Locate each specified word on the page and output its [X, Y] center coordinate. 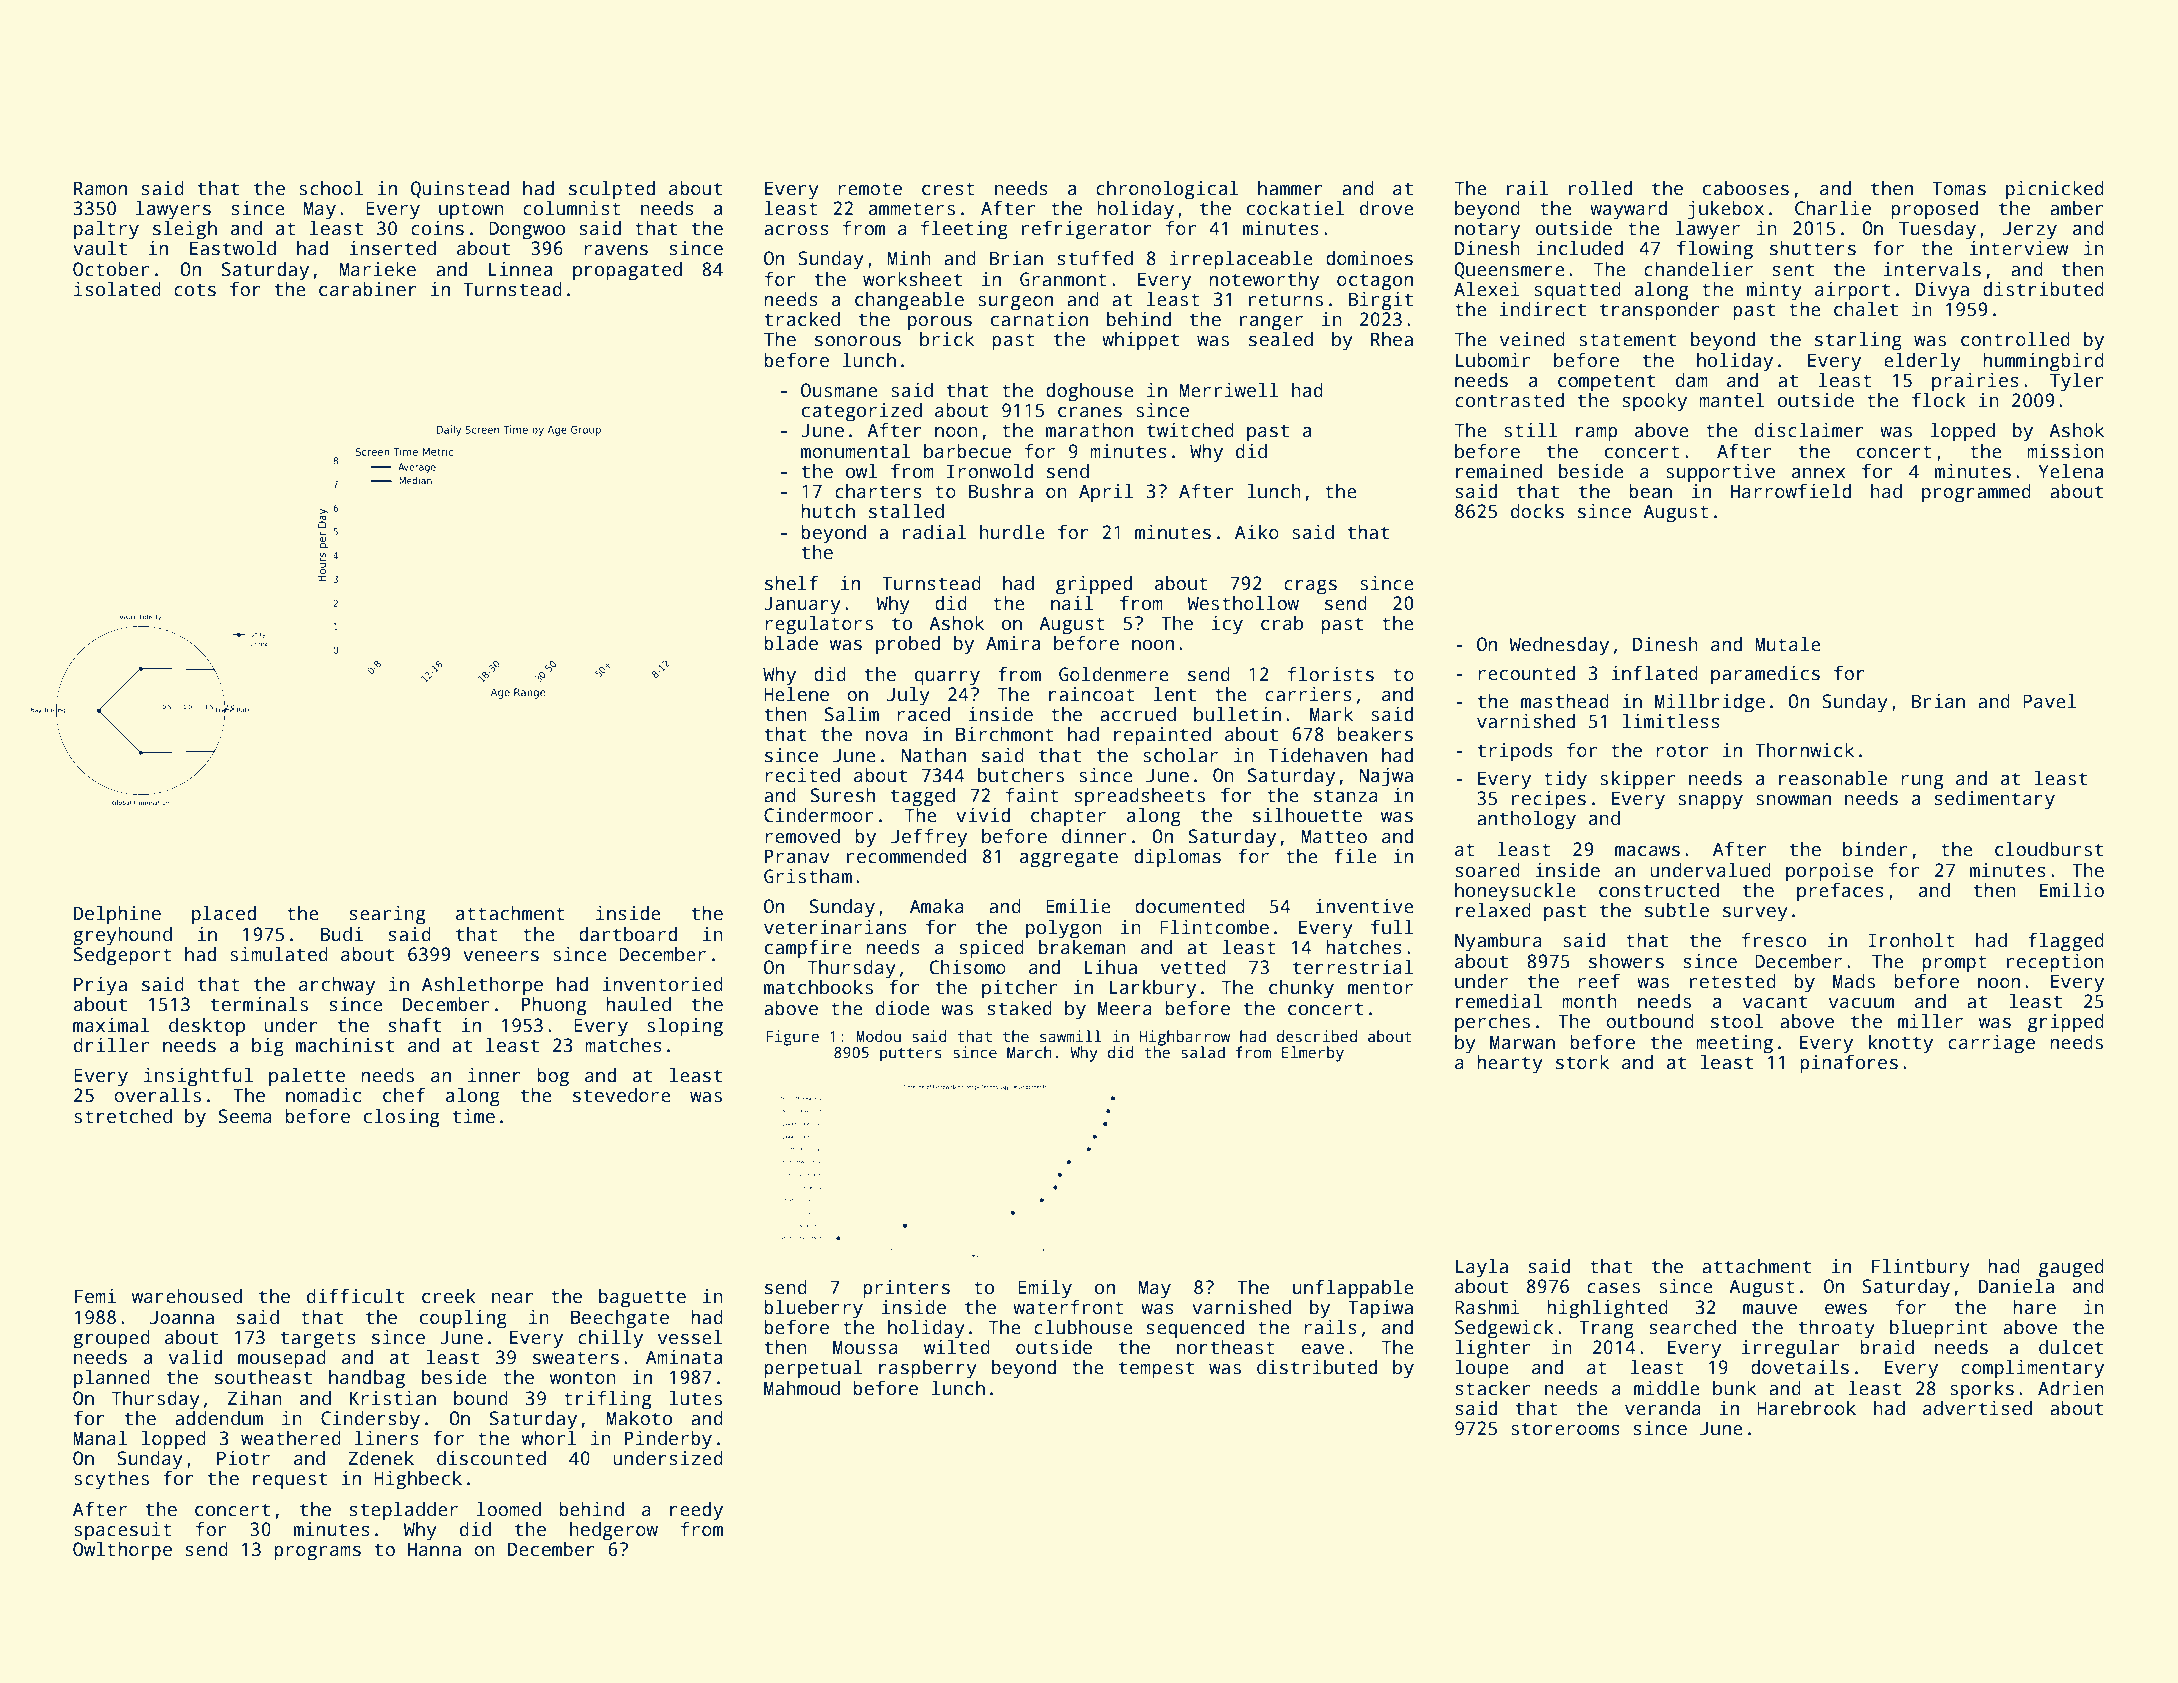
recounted [1526, 673]
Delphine [117, 915]
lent [1175, 694]
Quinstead [460, 190]
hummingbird [2043, 362]
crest [948, 189]
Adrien [2071, 1388]
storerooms [1565, 1429]
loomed [509, 1509]
